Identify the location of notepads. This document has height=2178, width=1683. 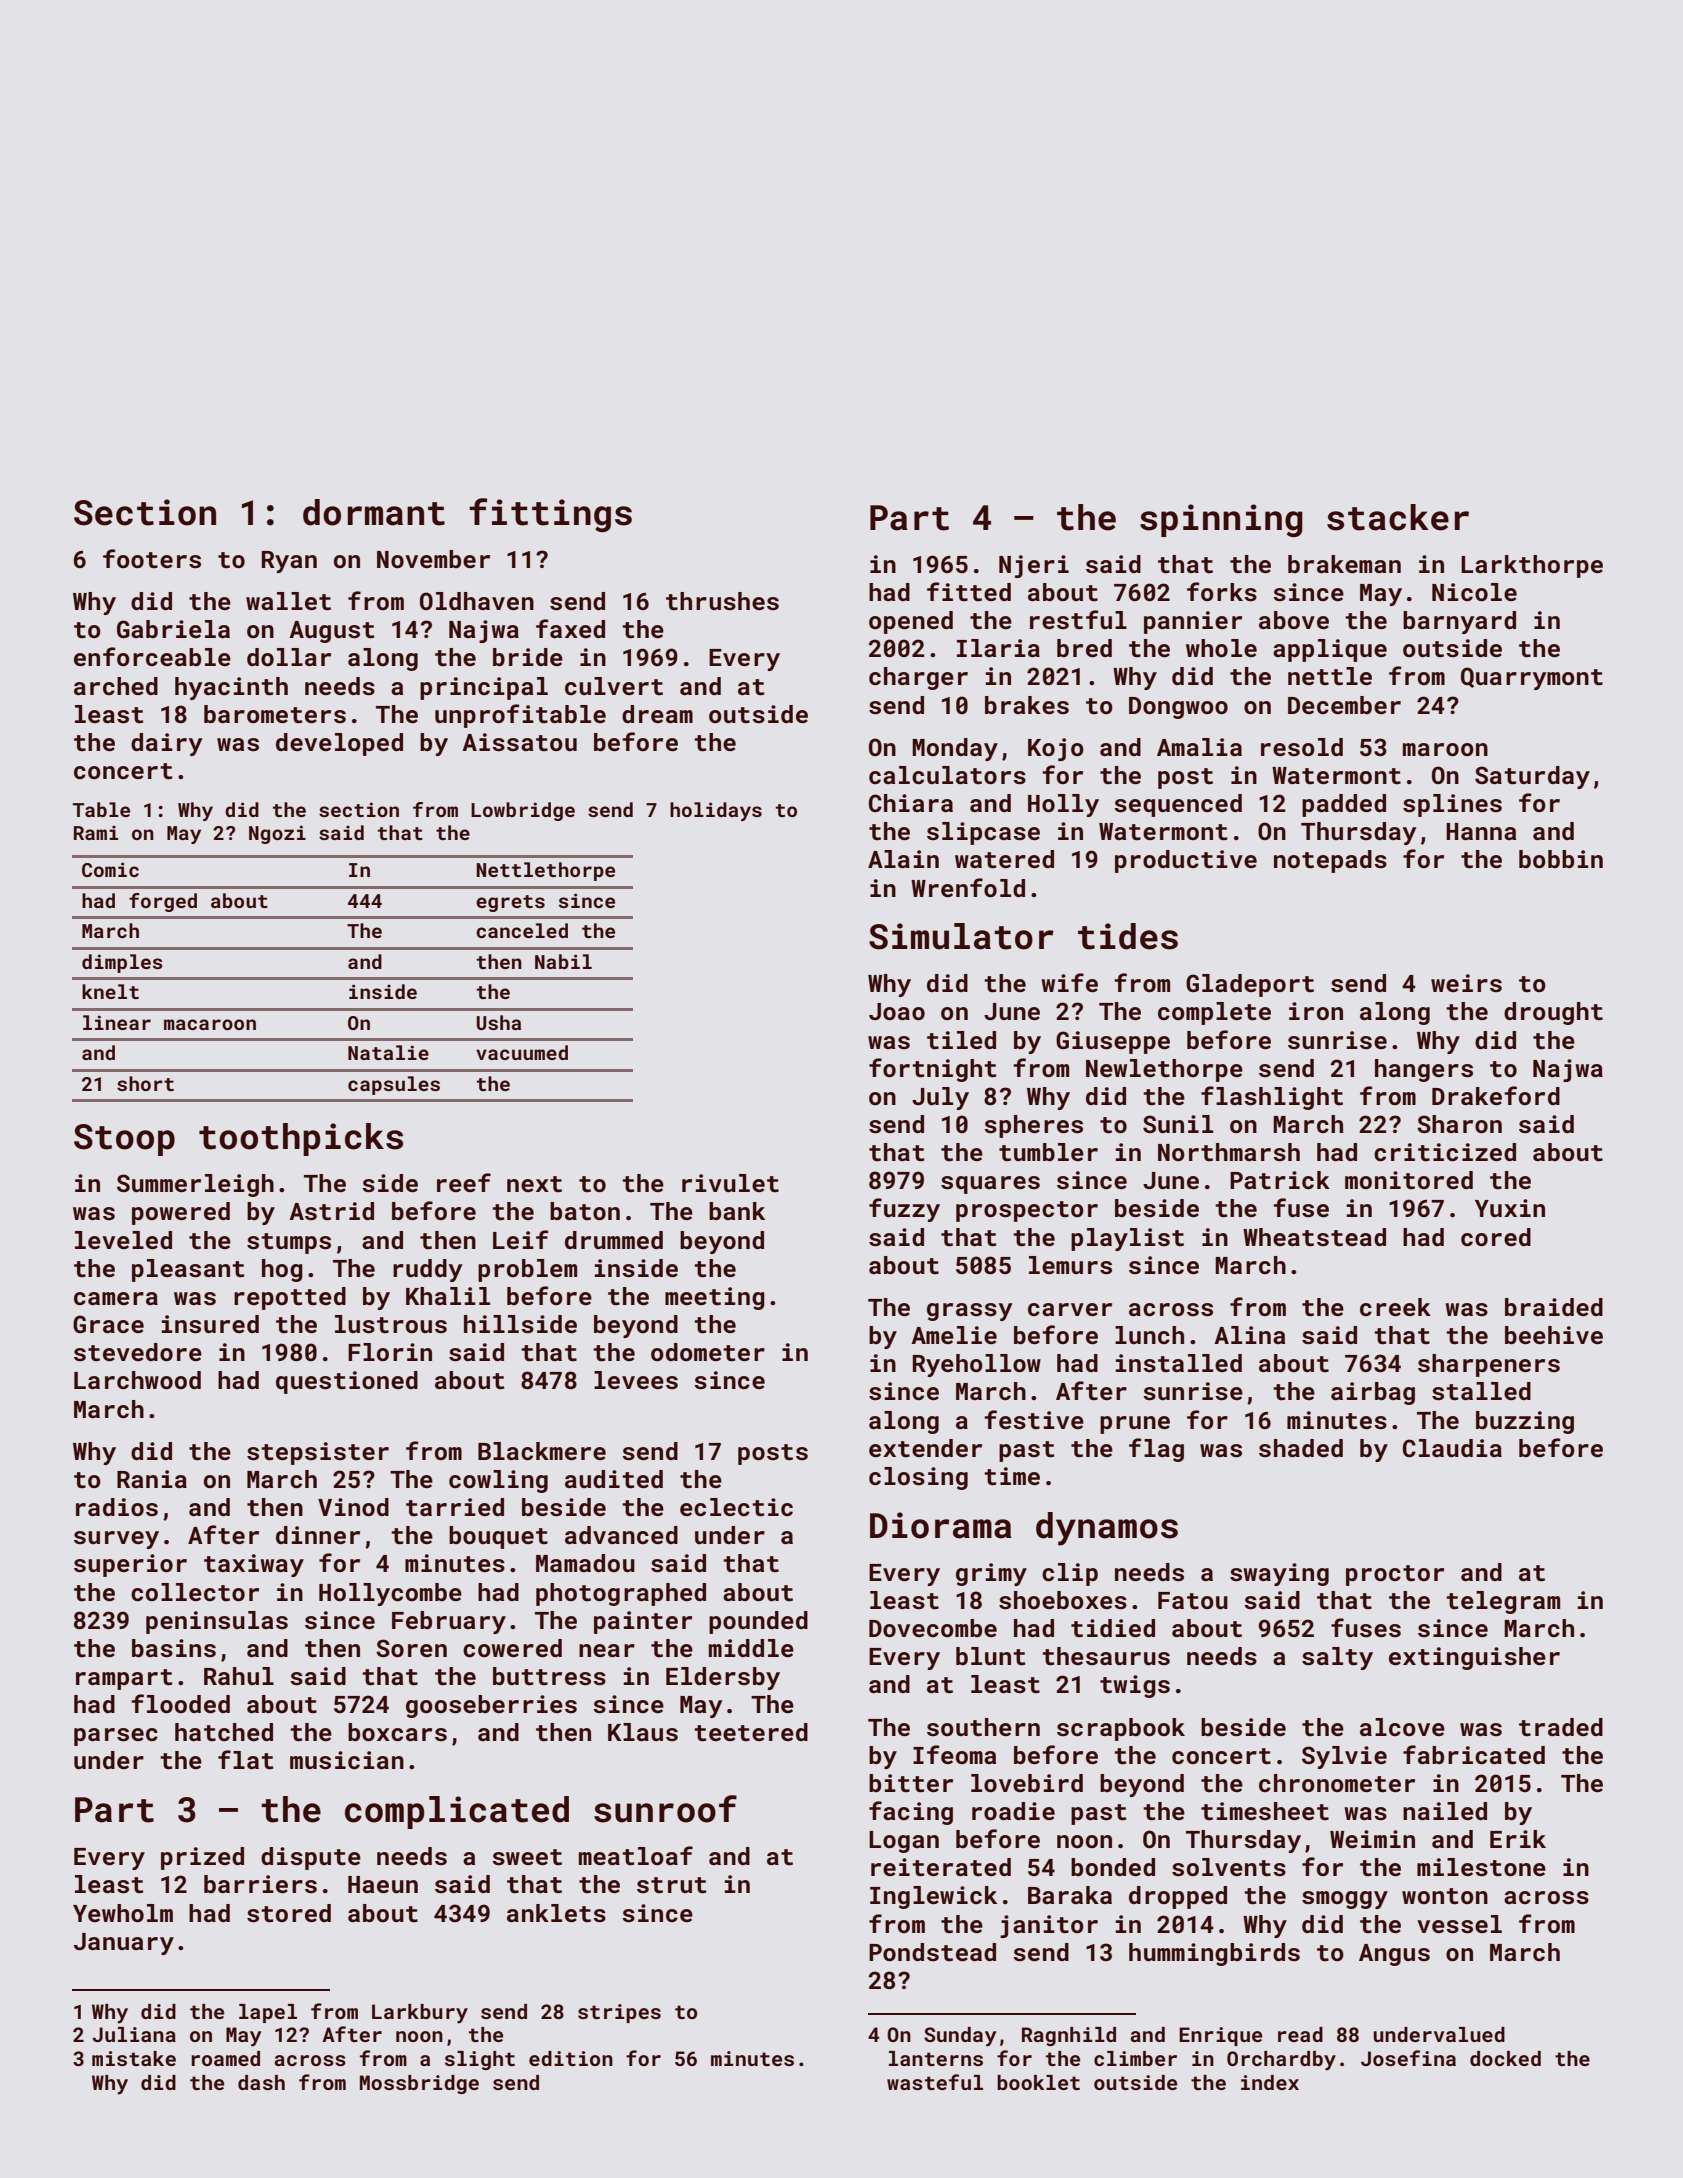
(1330, 861).
